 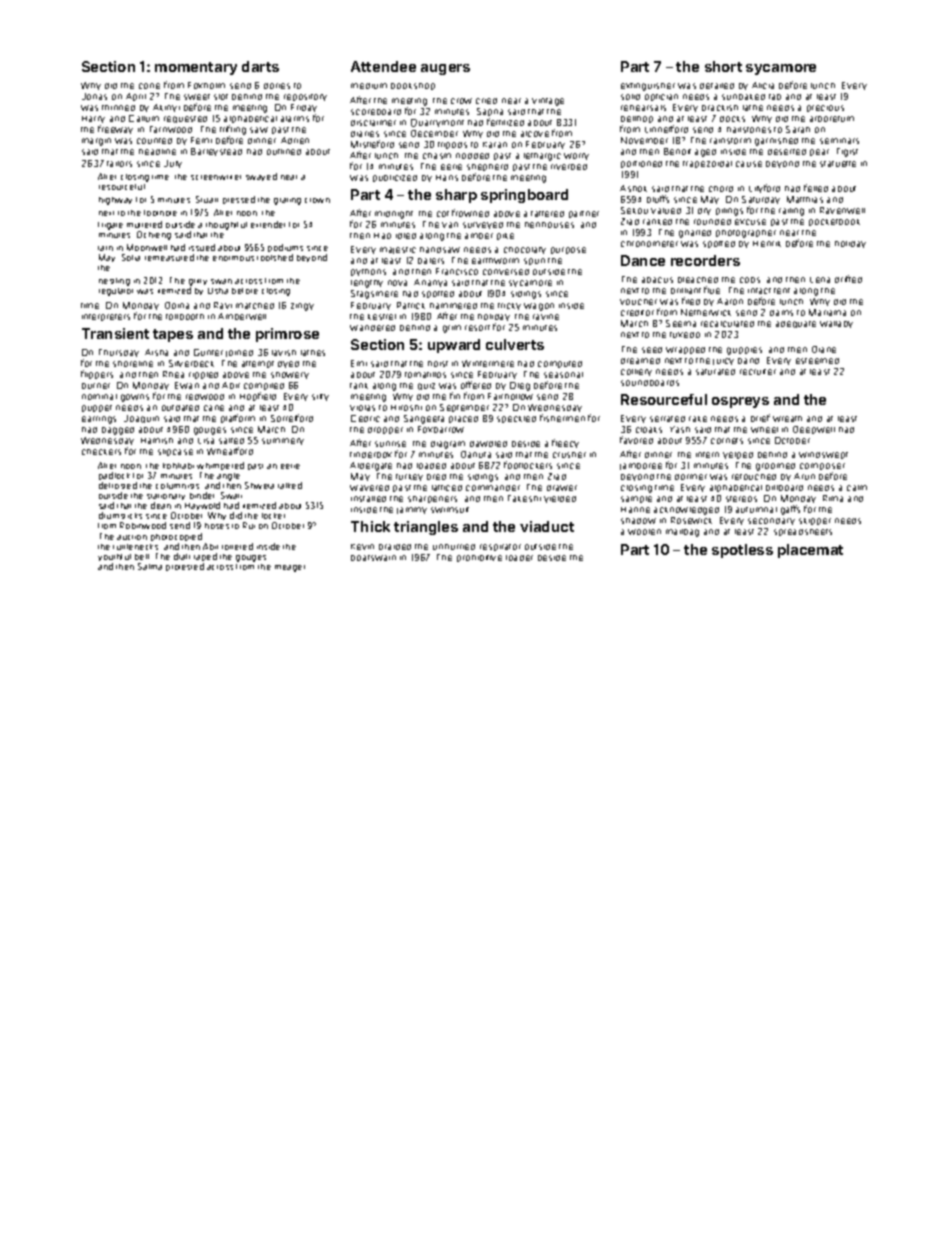 What do you see at coordinates (524, 498) in the screenshot?
I see `Takeshi` at bounding box center [524, 498].
